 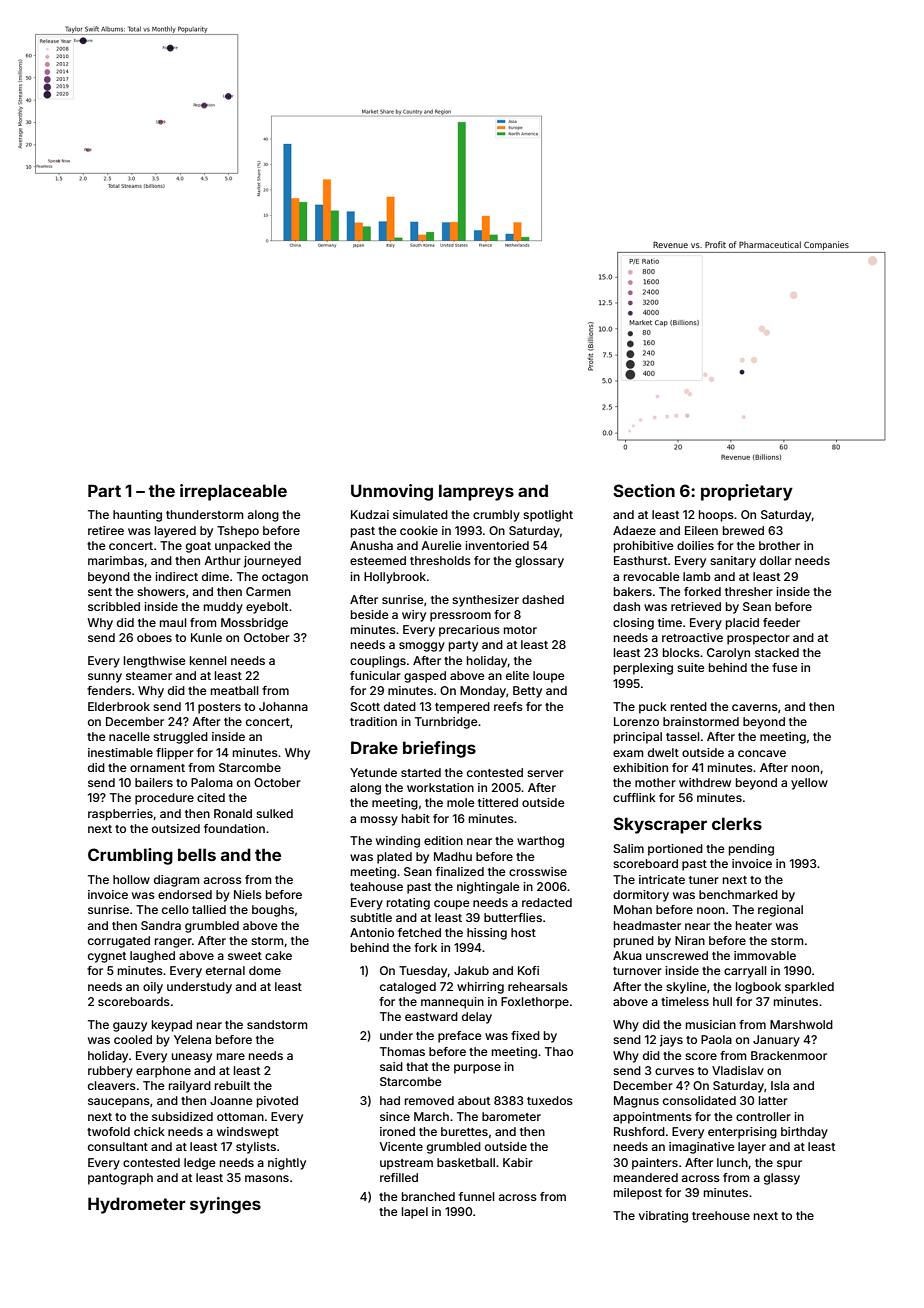 I want to click on cookie, so click(x=419, y=530).
